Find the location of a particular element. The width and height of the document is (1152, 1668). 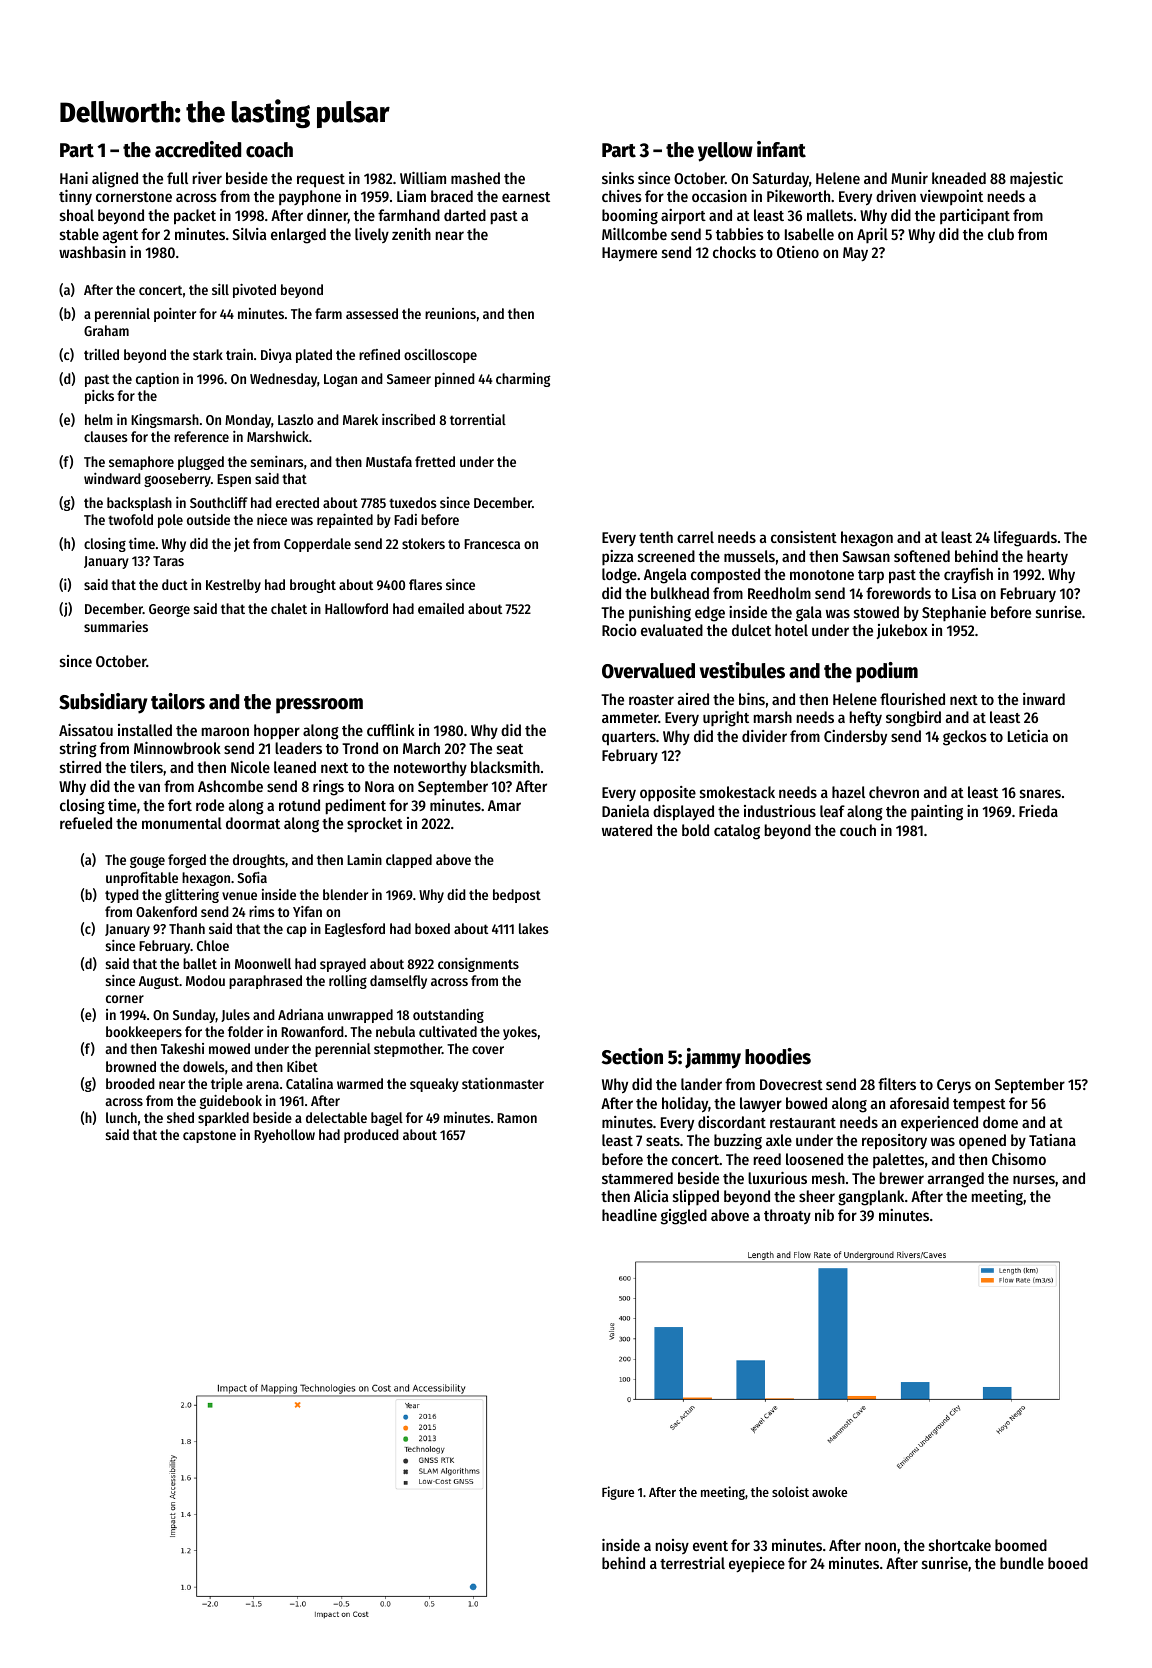

booed is located at coordinates (1068, 1563).
